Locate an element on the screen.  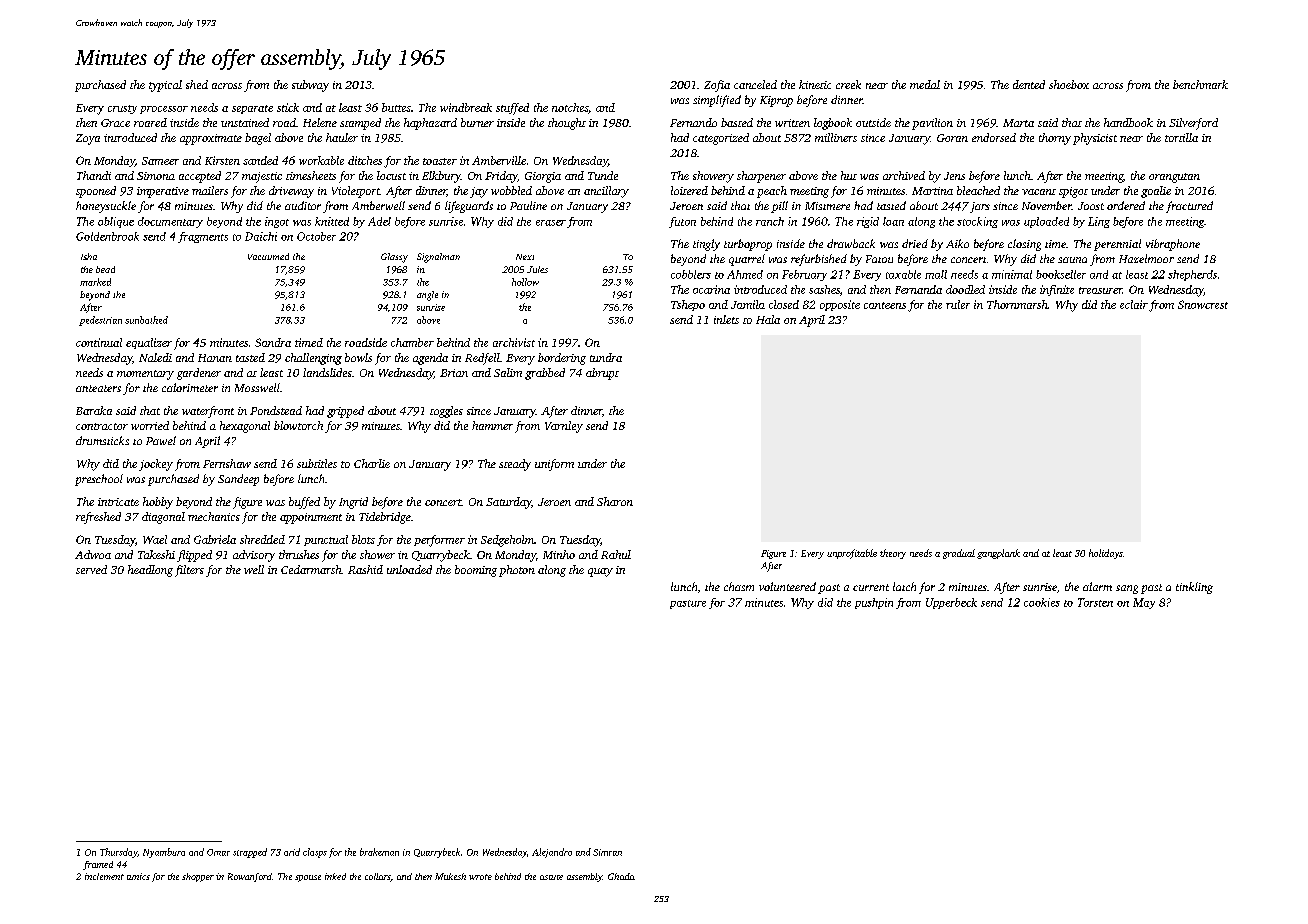
medal is located at coordinates (925, 84).
